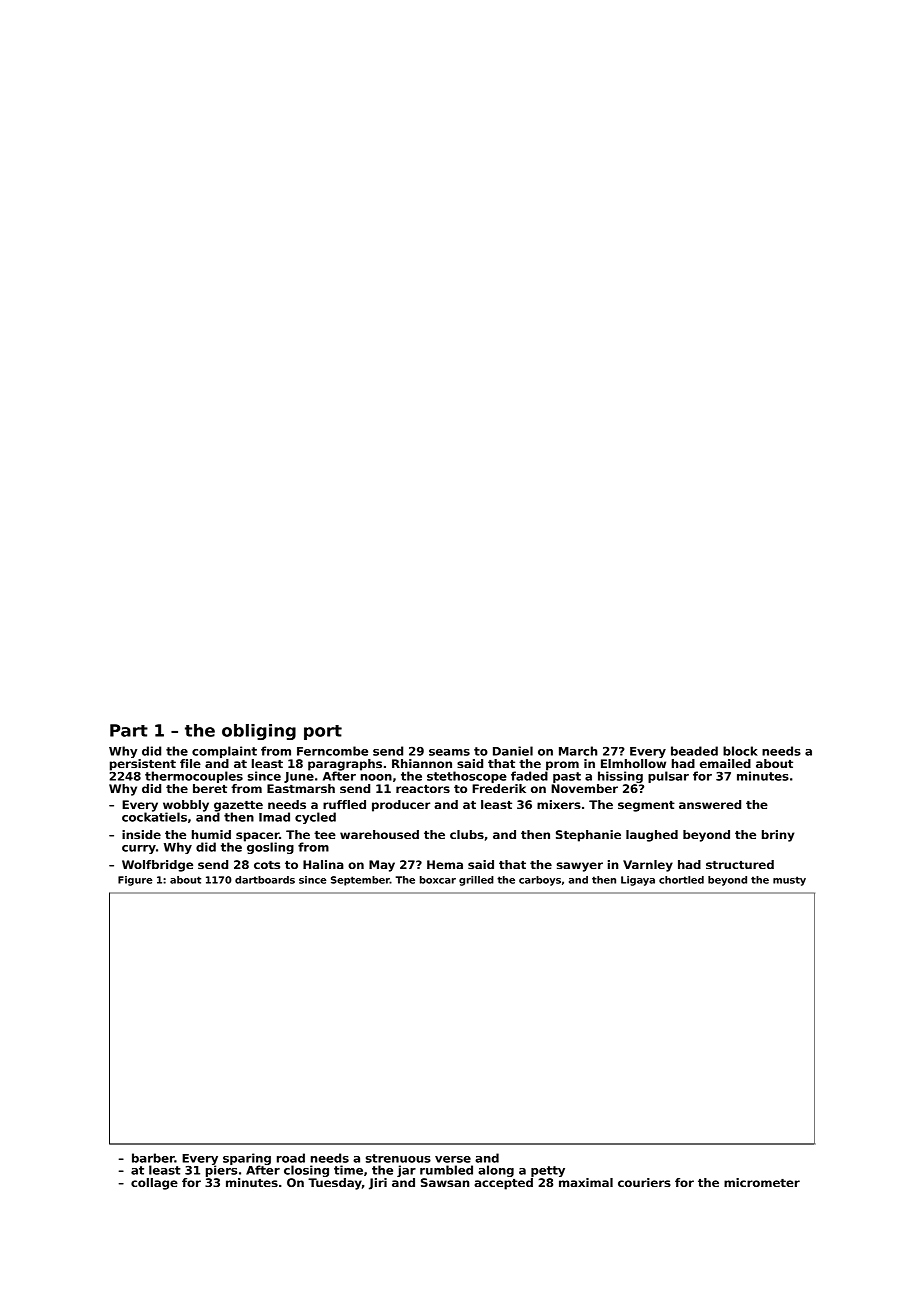  What do you see at coordinates (323, 732) in the document?
I see `port` at bounding box center [323, 732].
